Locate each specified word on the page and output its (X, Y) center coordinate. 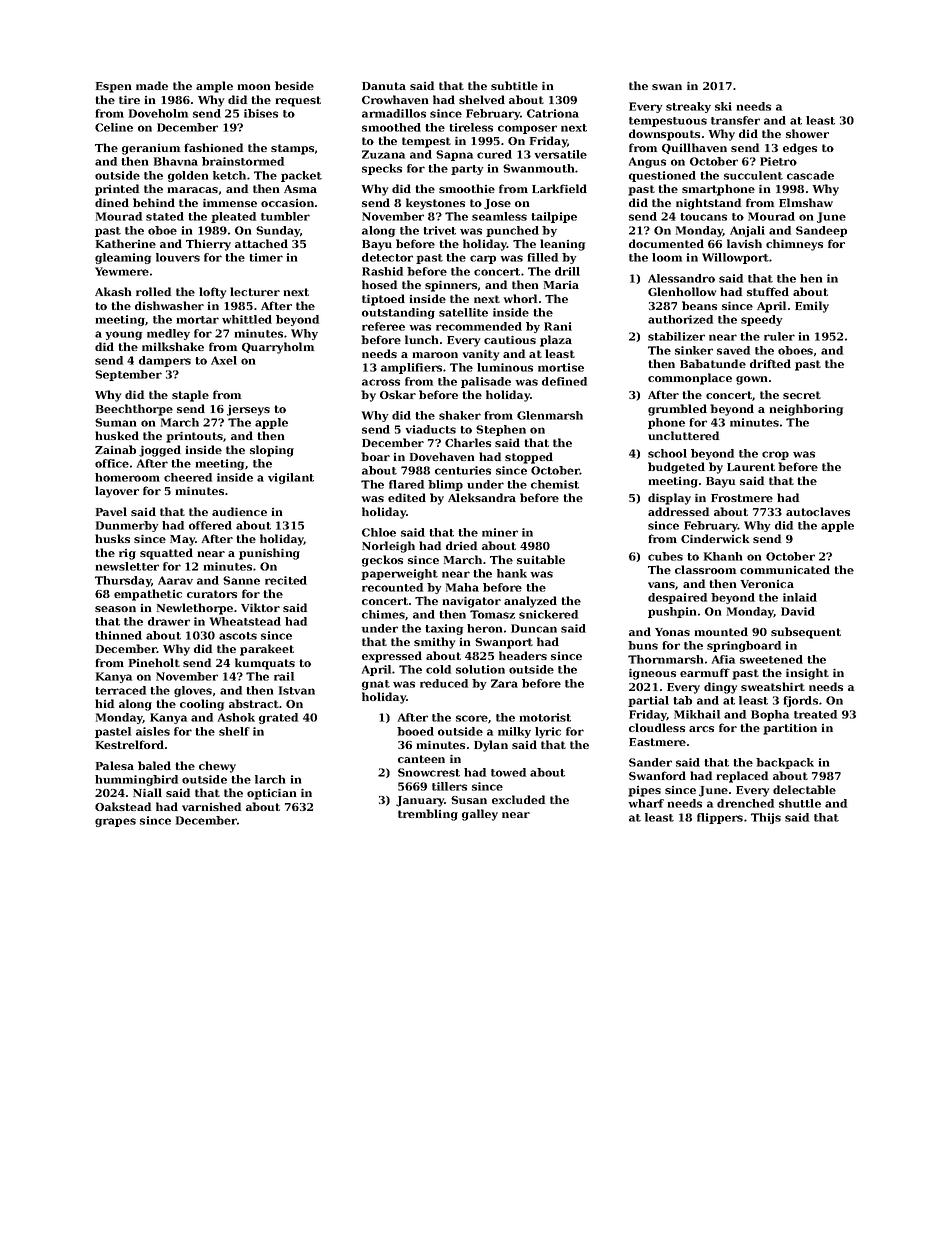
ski (723, 106)
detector (387, 257)
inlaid (800, 597)
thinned (118, 635)
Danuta (384, 86)
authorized (680, 319)
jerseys (248, 410)
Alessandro (681, 278)
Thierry (208, 245)
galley (480, 815)
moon (254, 87)
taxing (444, 629)
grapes (115, 822)
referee (383, 326)
